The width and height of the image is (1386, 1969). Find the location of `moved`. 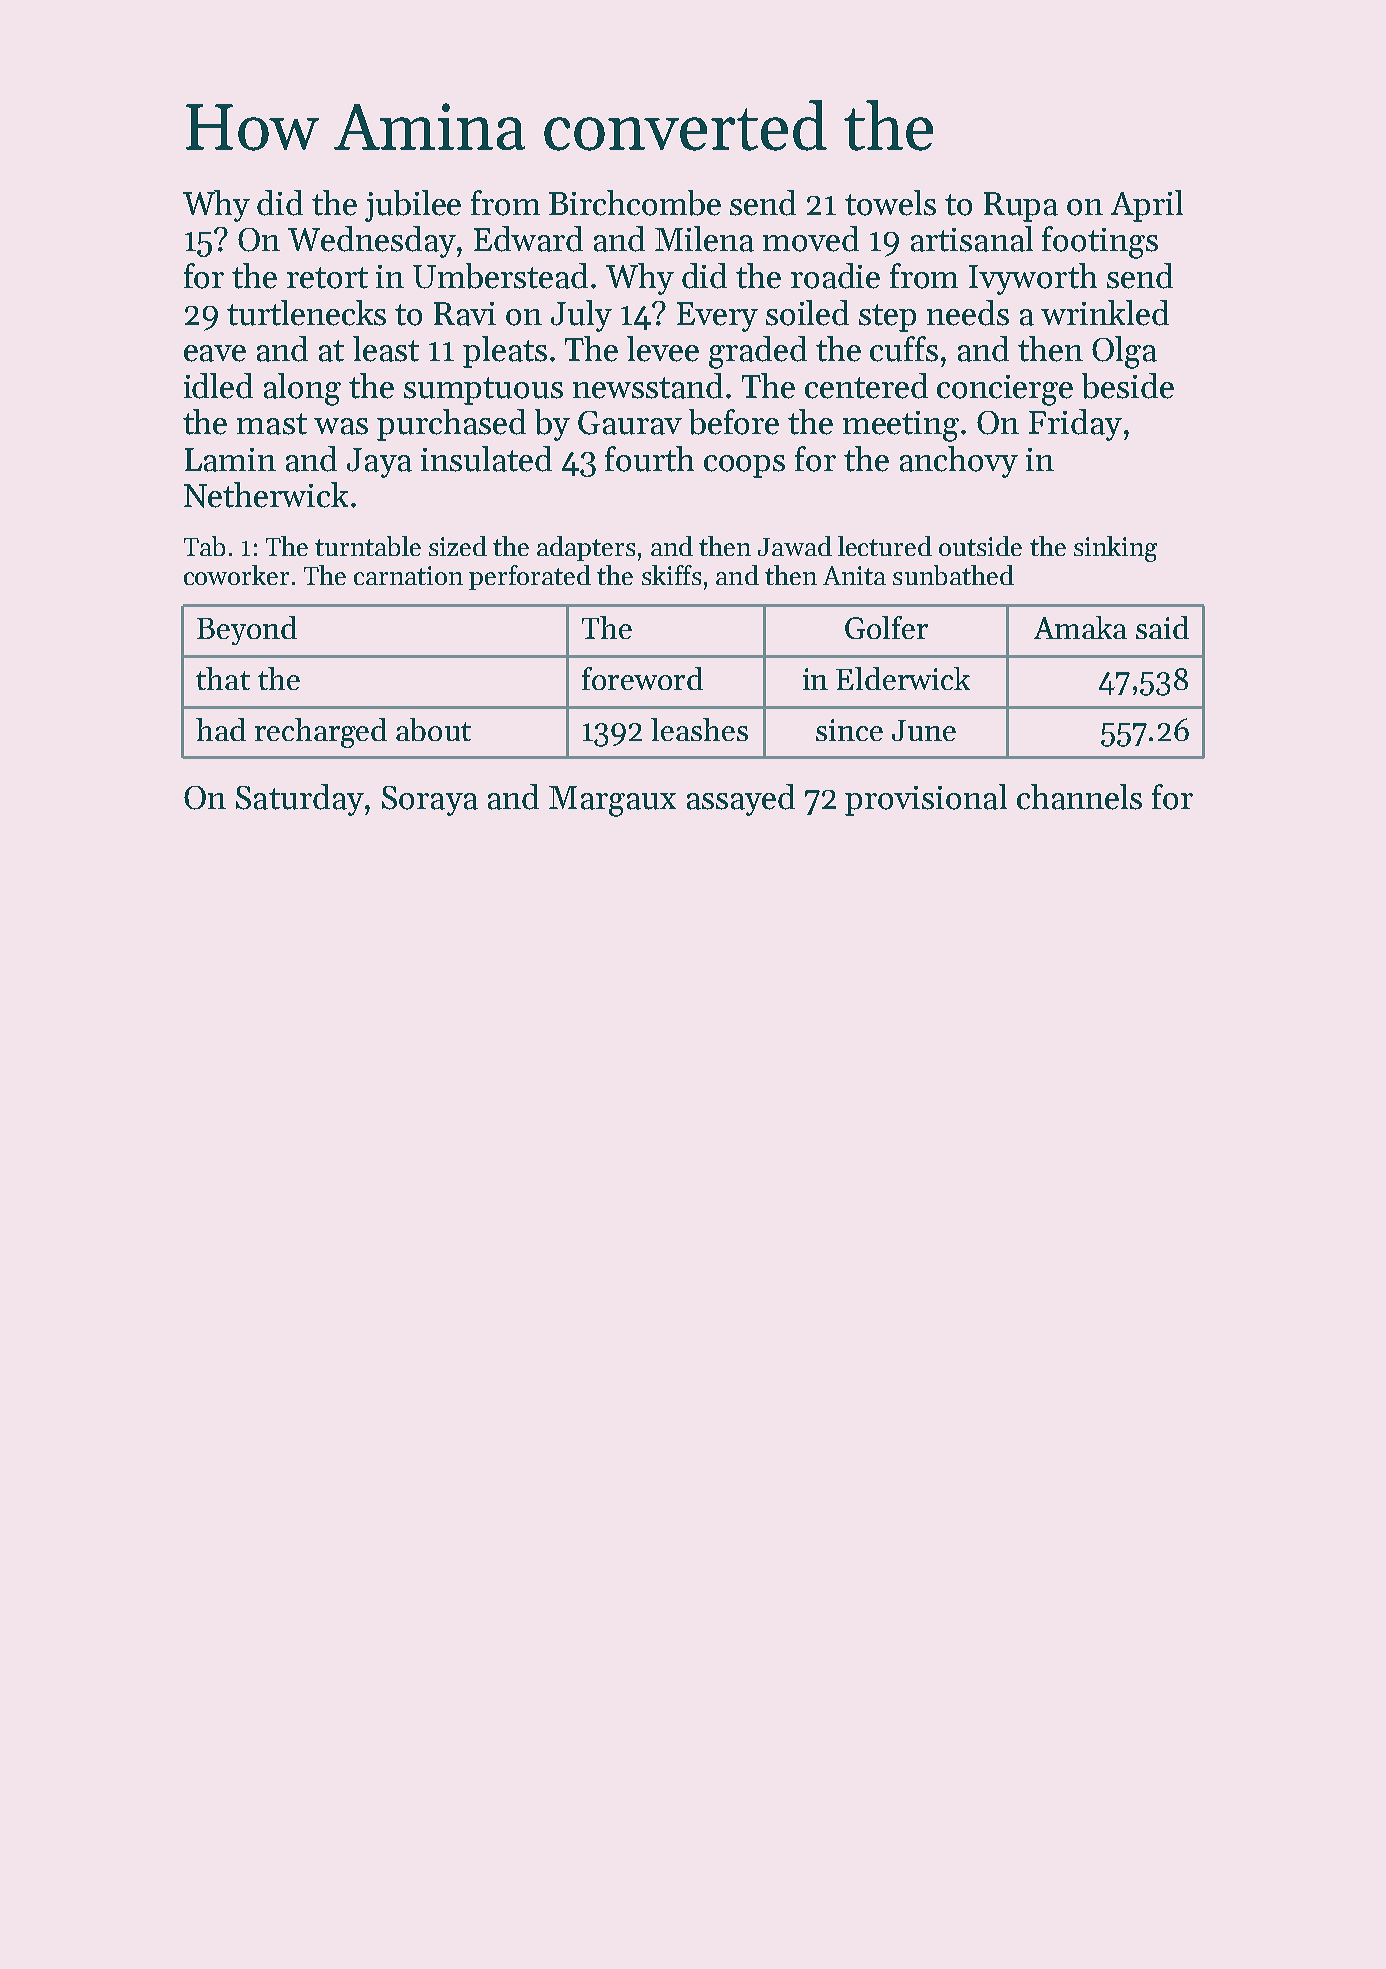

moved is located at coordinates (811, 239).
